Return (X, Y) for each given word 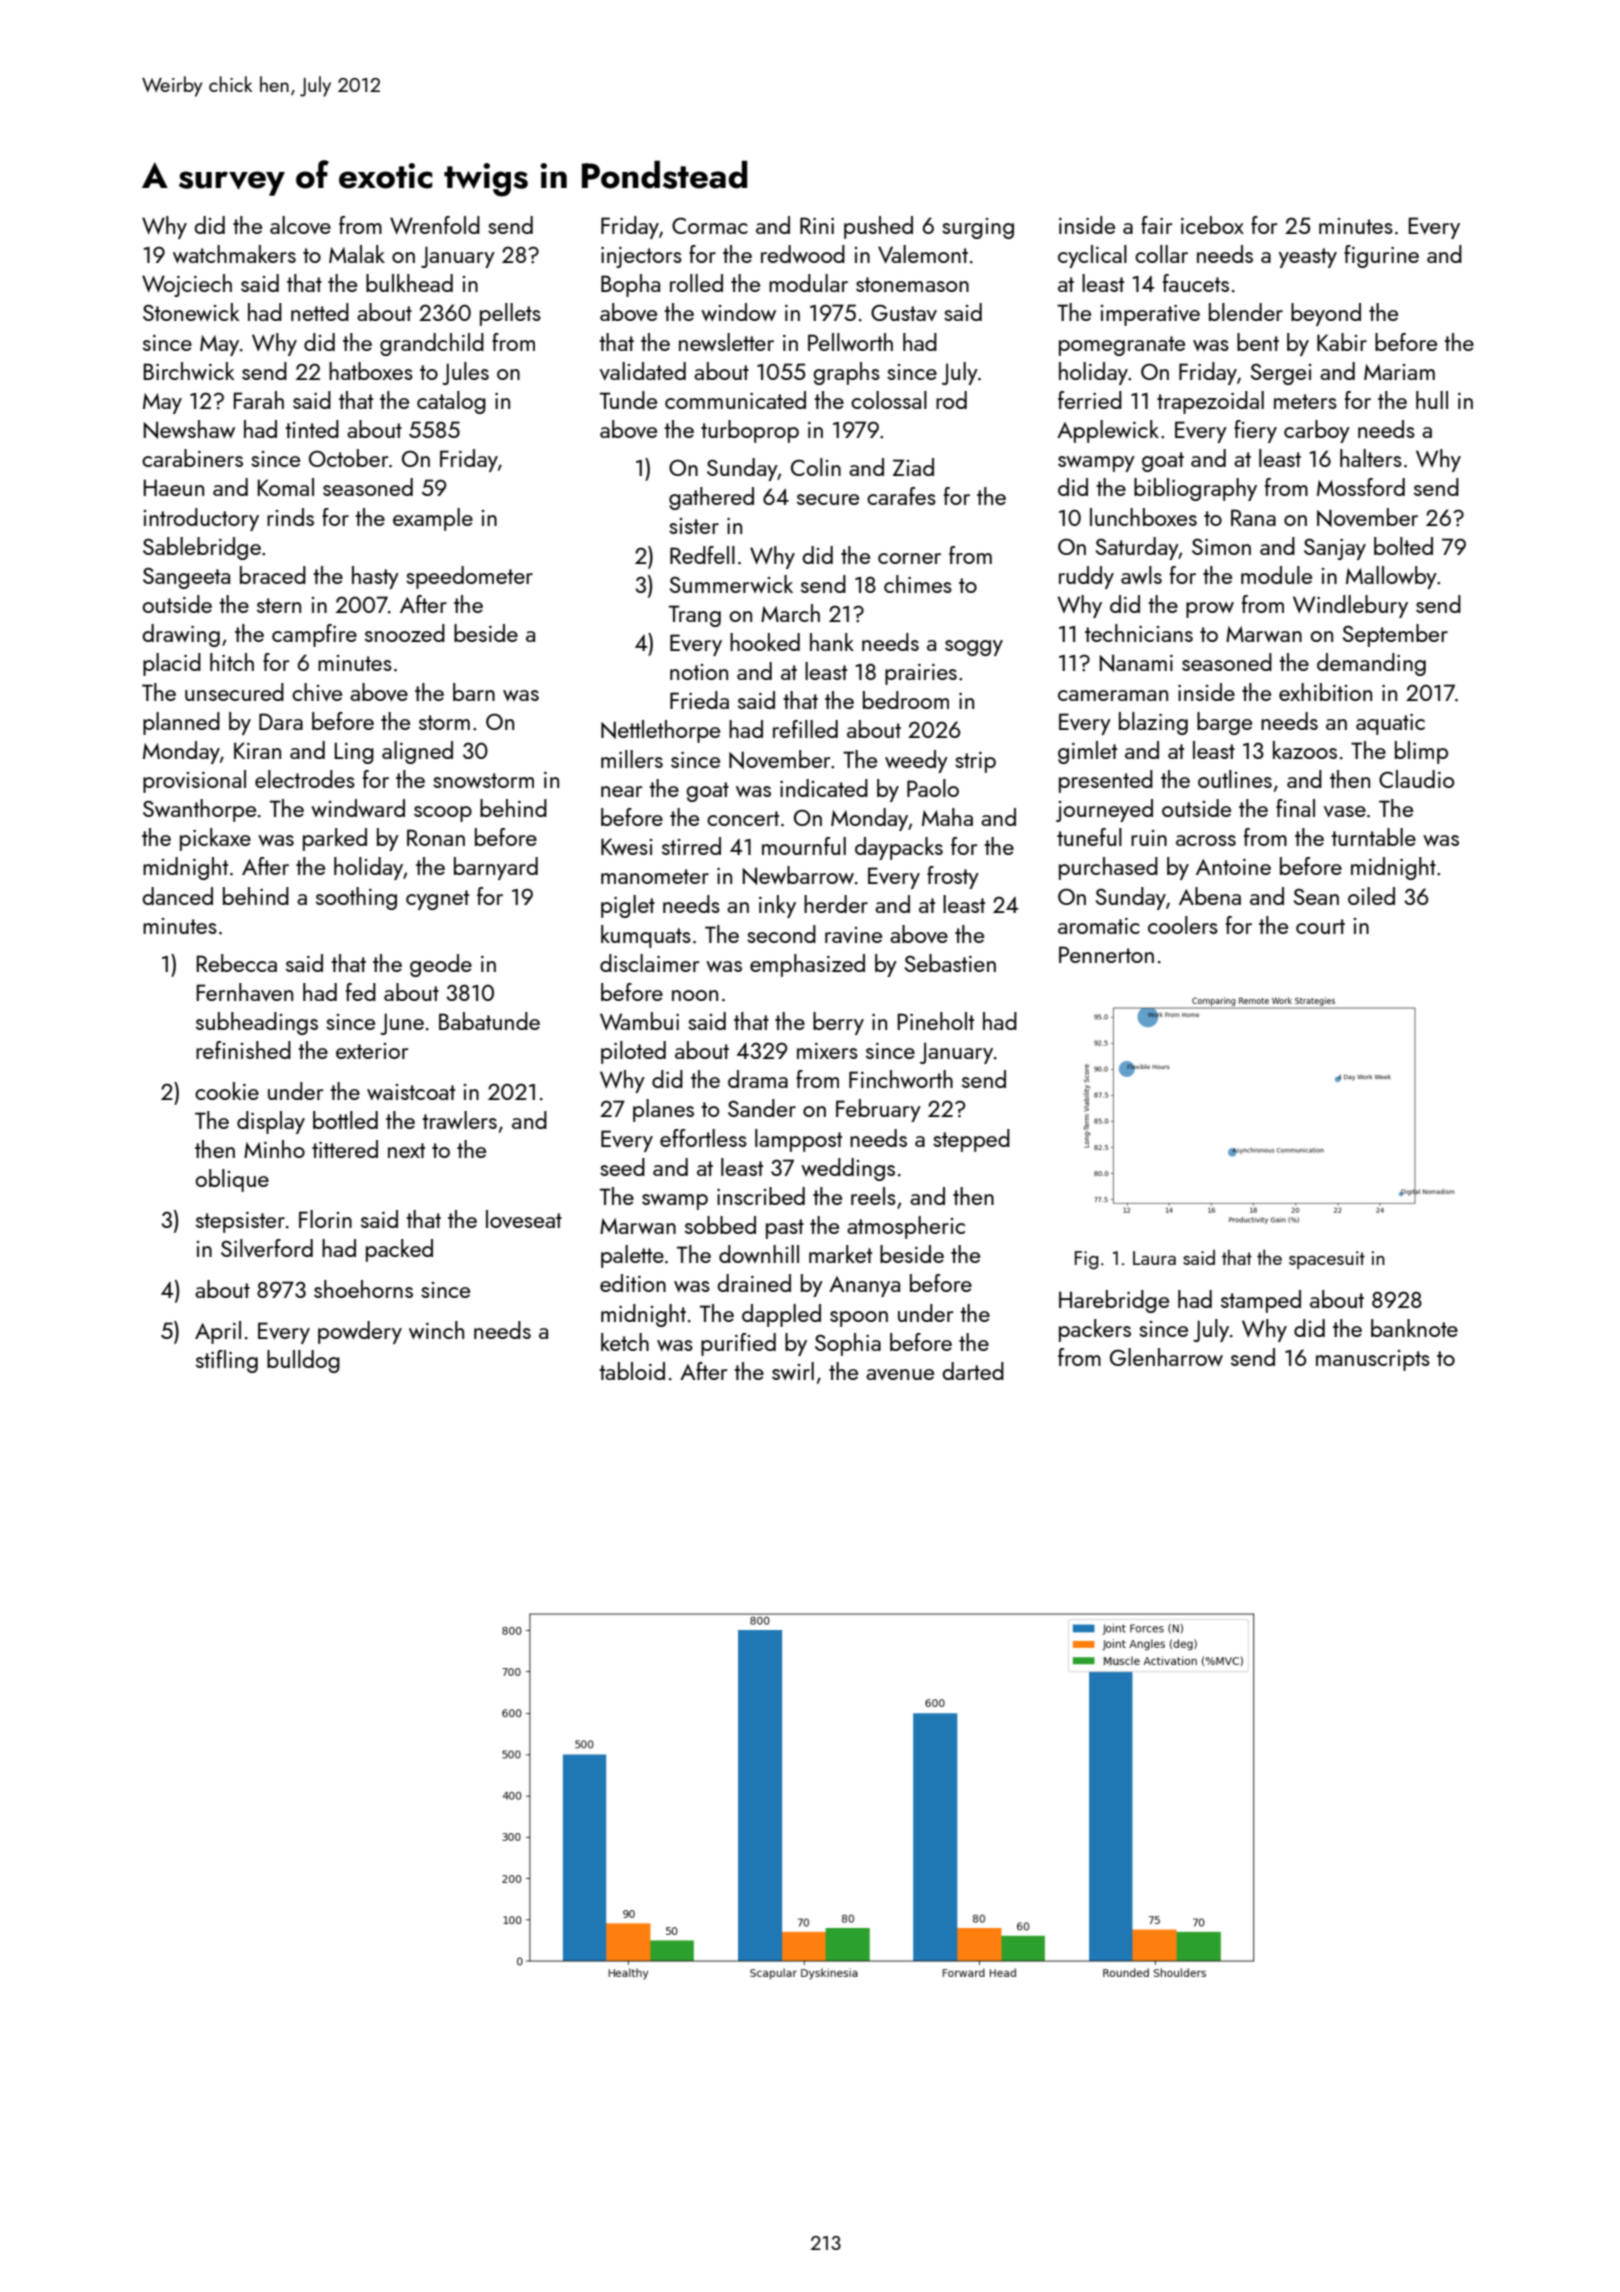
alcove (300, 225)
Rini (817, 225)
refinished (243, 1050)
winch (436, 1330)
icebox (1212, 225)
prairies (921, 674)
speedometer (469, 577)
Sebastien (950, 963)
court (1320, 926)
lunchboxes (1143, 517)
